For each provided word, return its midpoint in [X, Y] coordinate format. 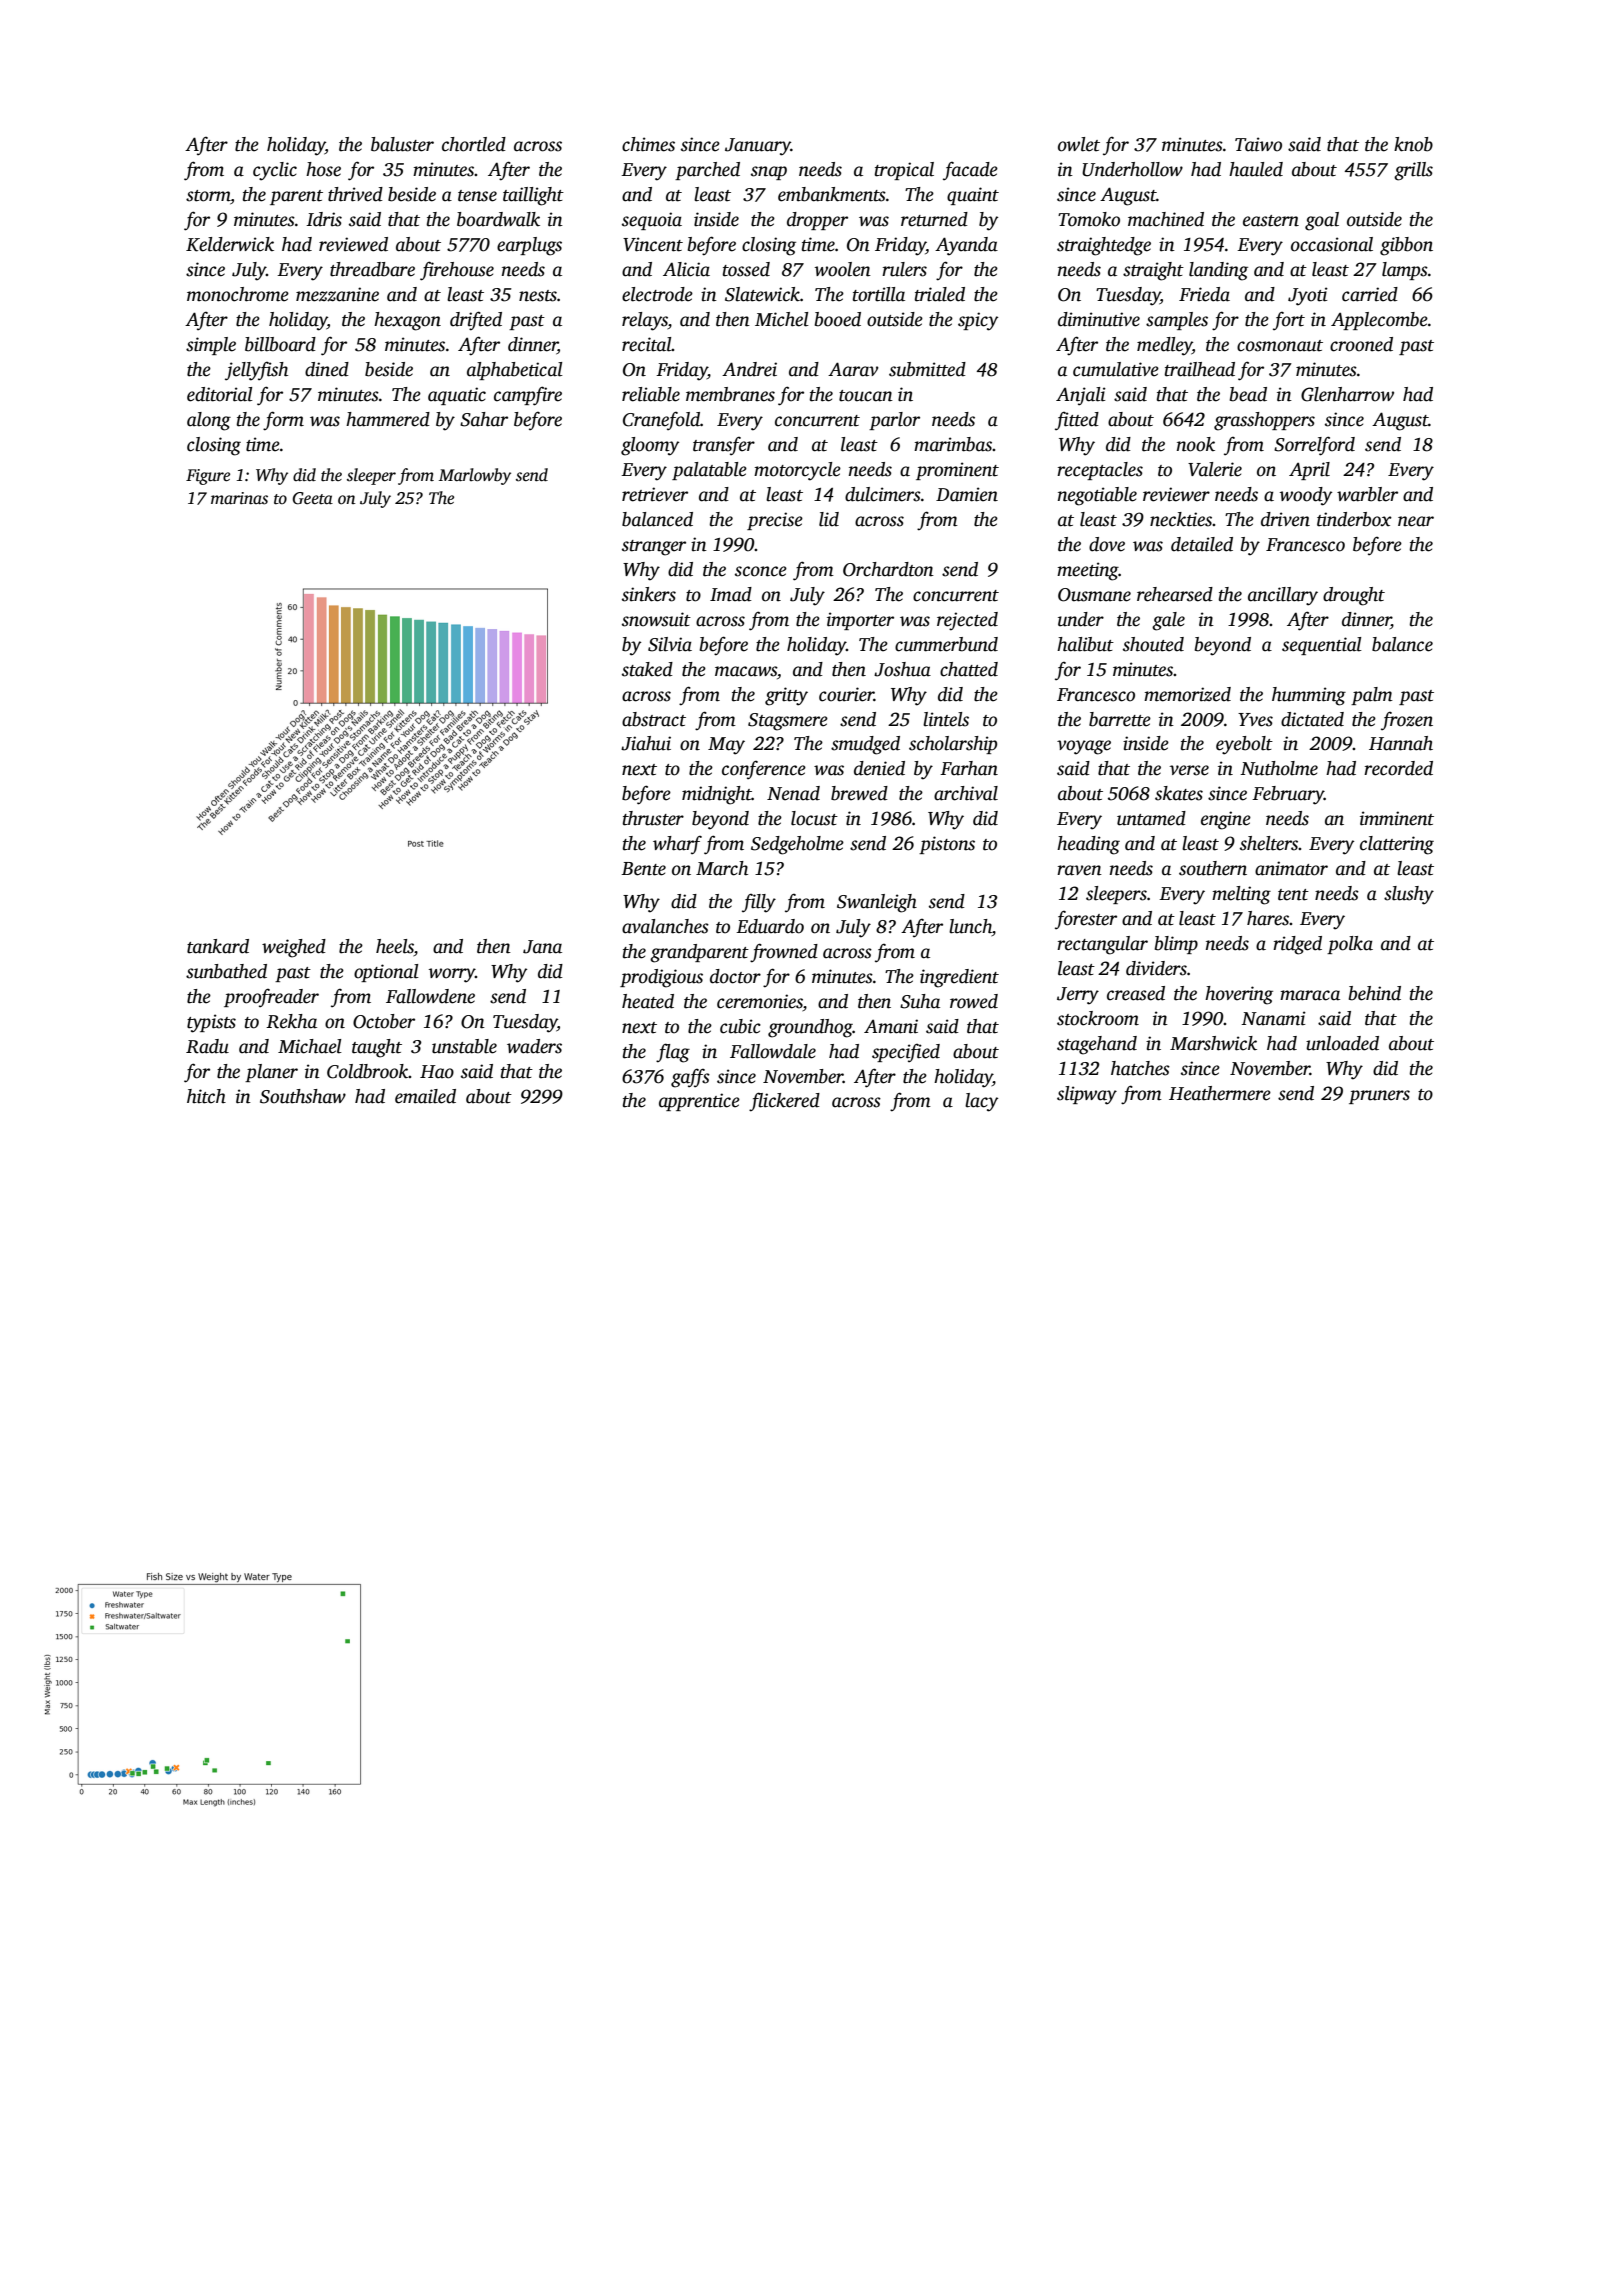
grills [1413, 171]
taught [377, 1048]
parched [707, 171]
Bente [643, 869]
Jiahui [646, 743]
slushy [1409, 895]
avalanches [665, 926]
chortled [474, 144]
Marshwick [1213, 1043]
